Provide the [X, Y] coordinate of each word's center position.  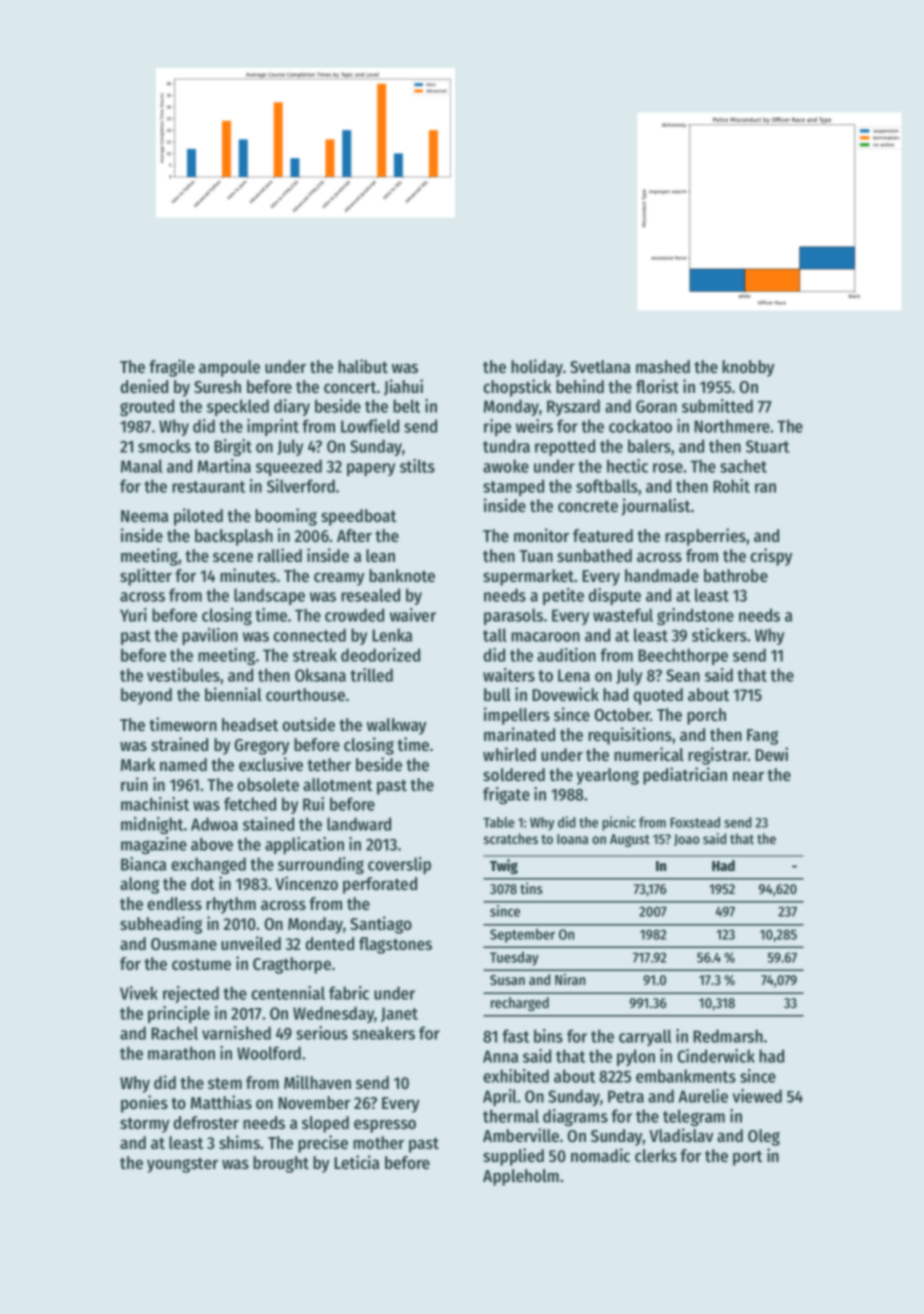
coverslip [399, 865]
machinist [155, 804]
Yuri [133, 615]
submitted [717, 406]
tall [494, 635]
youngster [182, 1165]
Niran [570, 979]
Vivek [139, 993]
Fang [762, 737]
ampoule [229, 368]
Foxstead [695, 822]
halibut [363, 366]
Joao [687, 840]
